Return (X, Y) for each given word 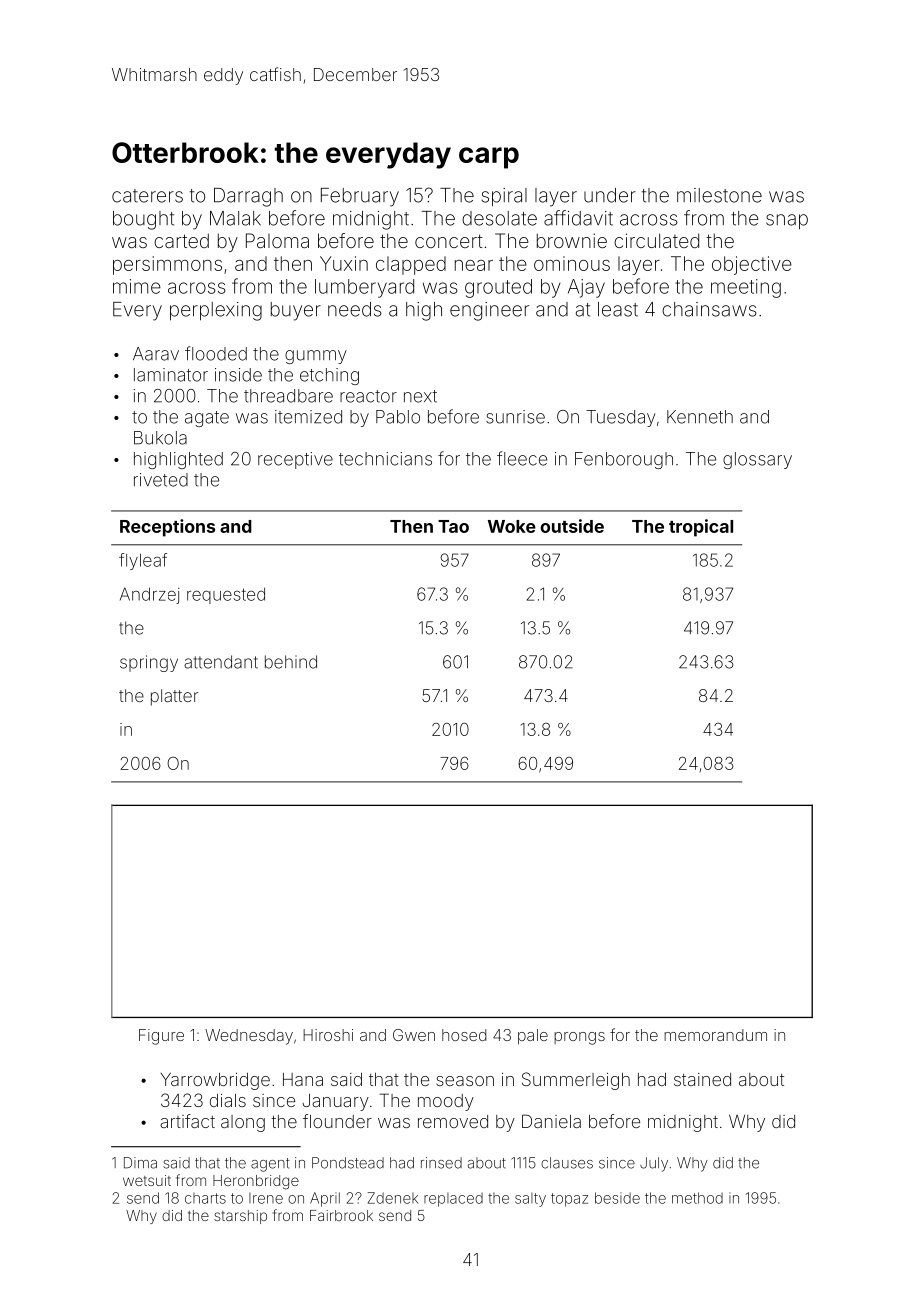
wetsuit (147, 1180)
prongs (579, 1038)
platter (175, 697)
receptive (295, 460)
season (465, 1081)
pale (533, 1037)
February (360, 197)
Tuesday (621, 418)
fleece (522, 458)
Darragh (248, 197)
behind (291, 662)
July (654, 1164)
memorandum (715, 1035)
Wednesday (249, 1037)
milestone (719, 195)
